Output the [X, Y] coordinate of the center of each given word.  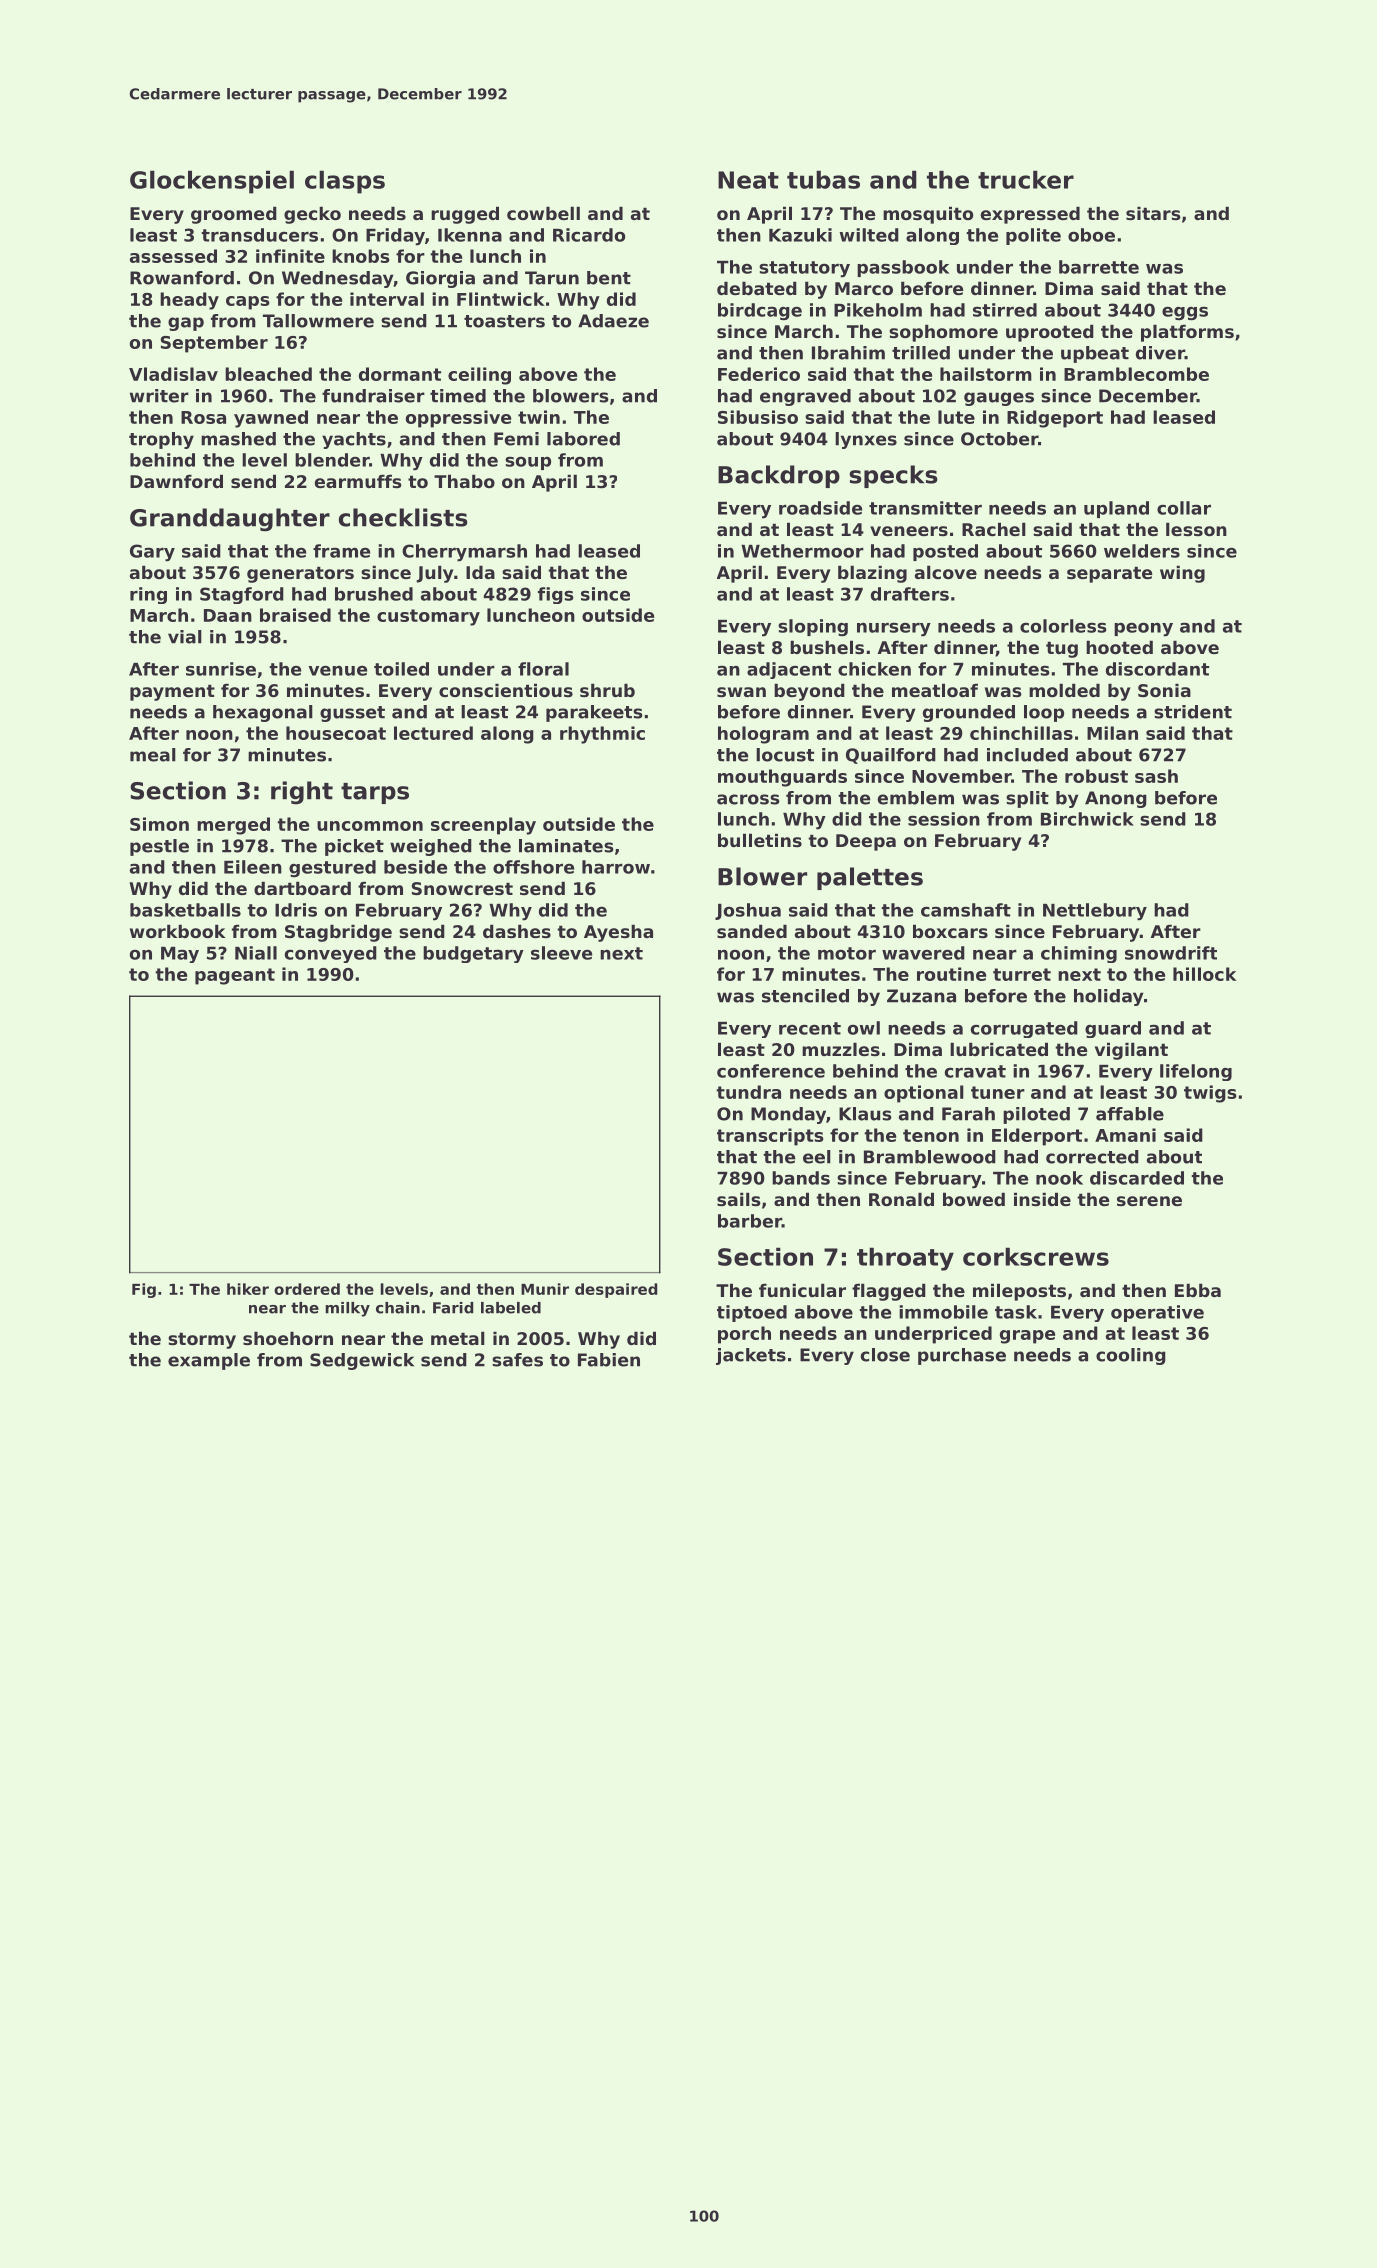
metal [458, 1338]
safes [517, 1360]
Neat [748, 180]
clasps [345, 182]
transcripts [770, 1137]
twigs [1210, 1094]
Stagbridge [338, 933]
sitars [1153, 213]
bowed [974, 1199]
